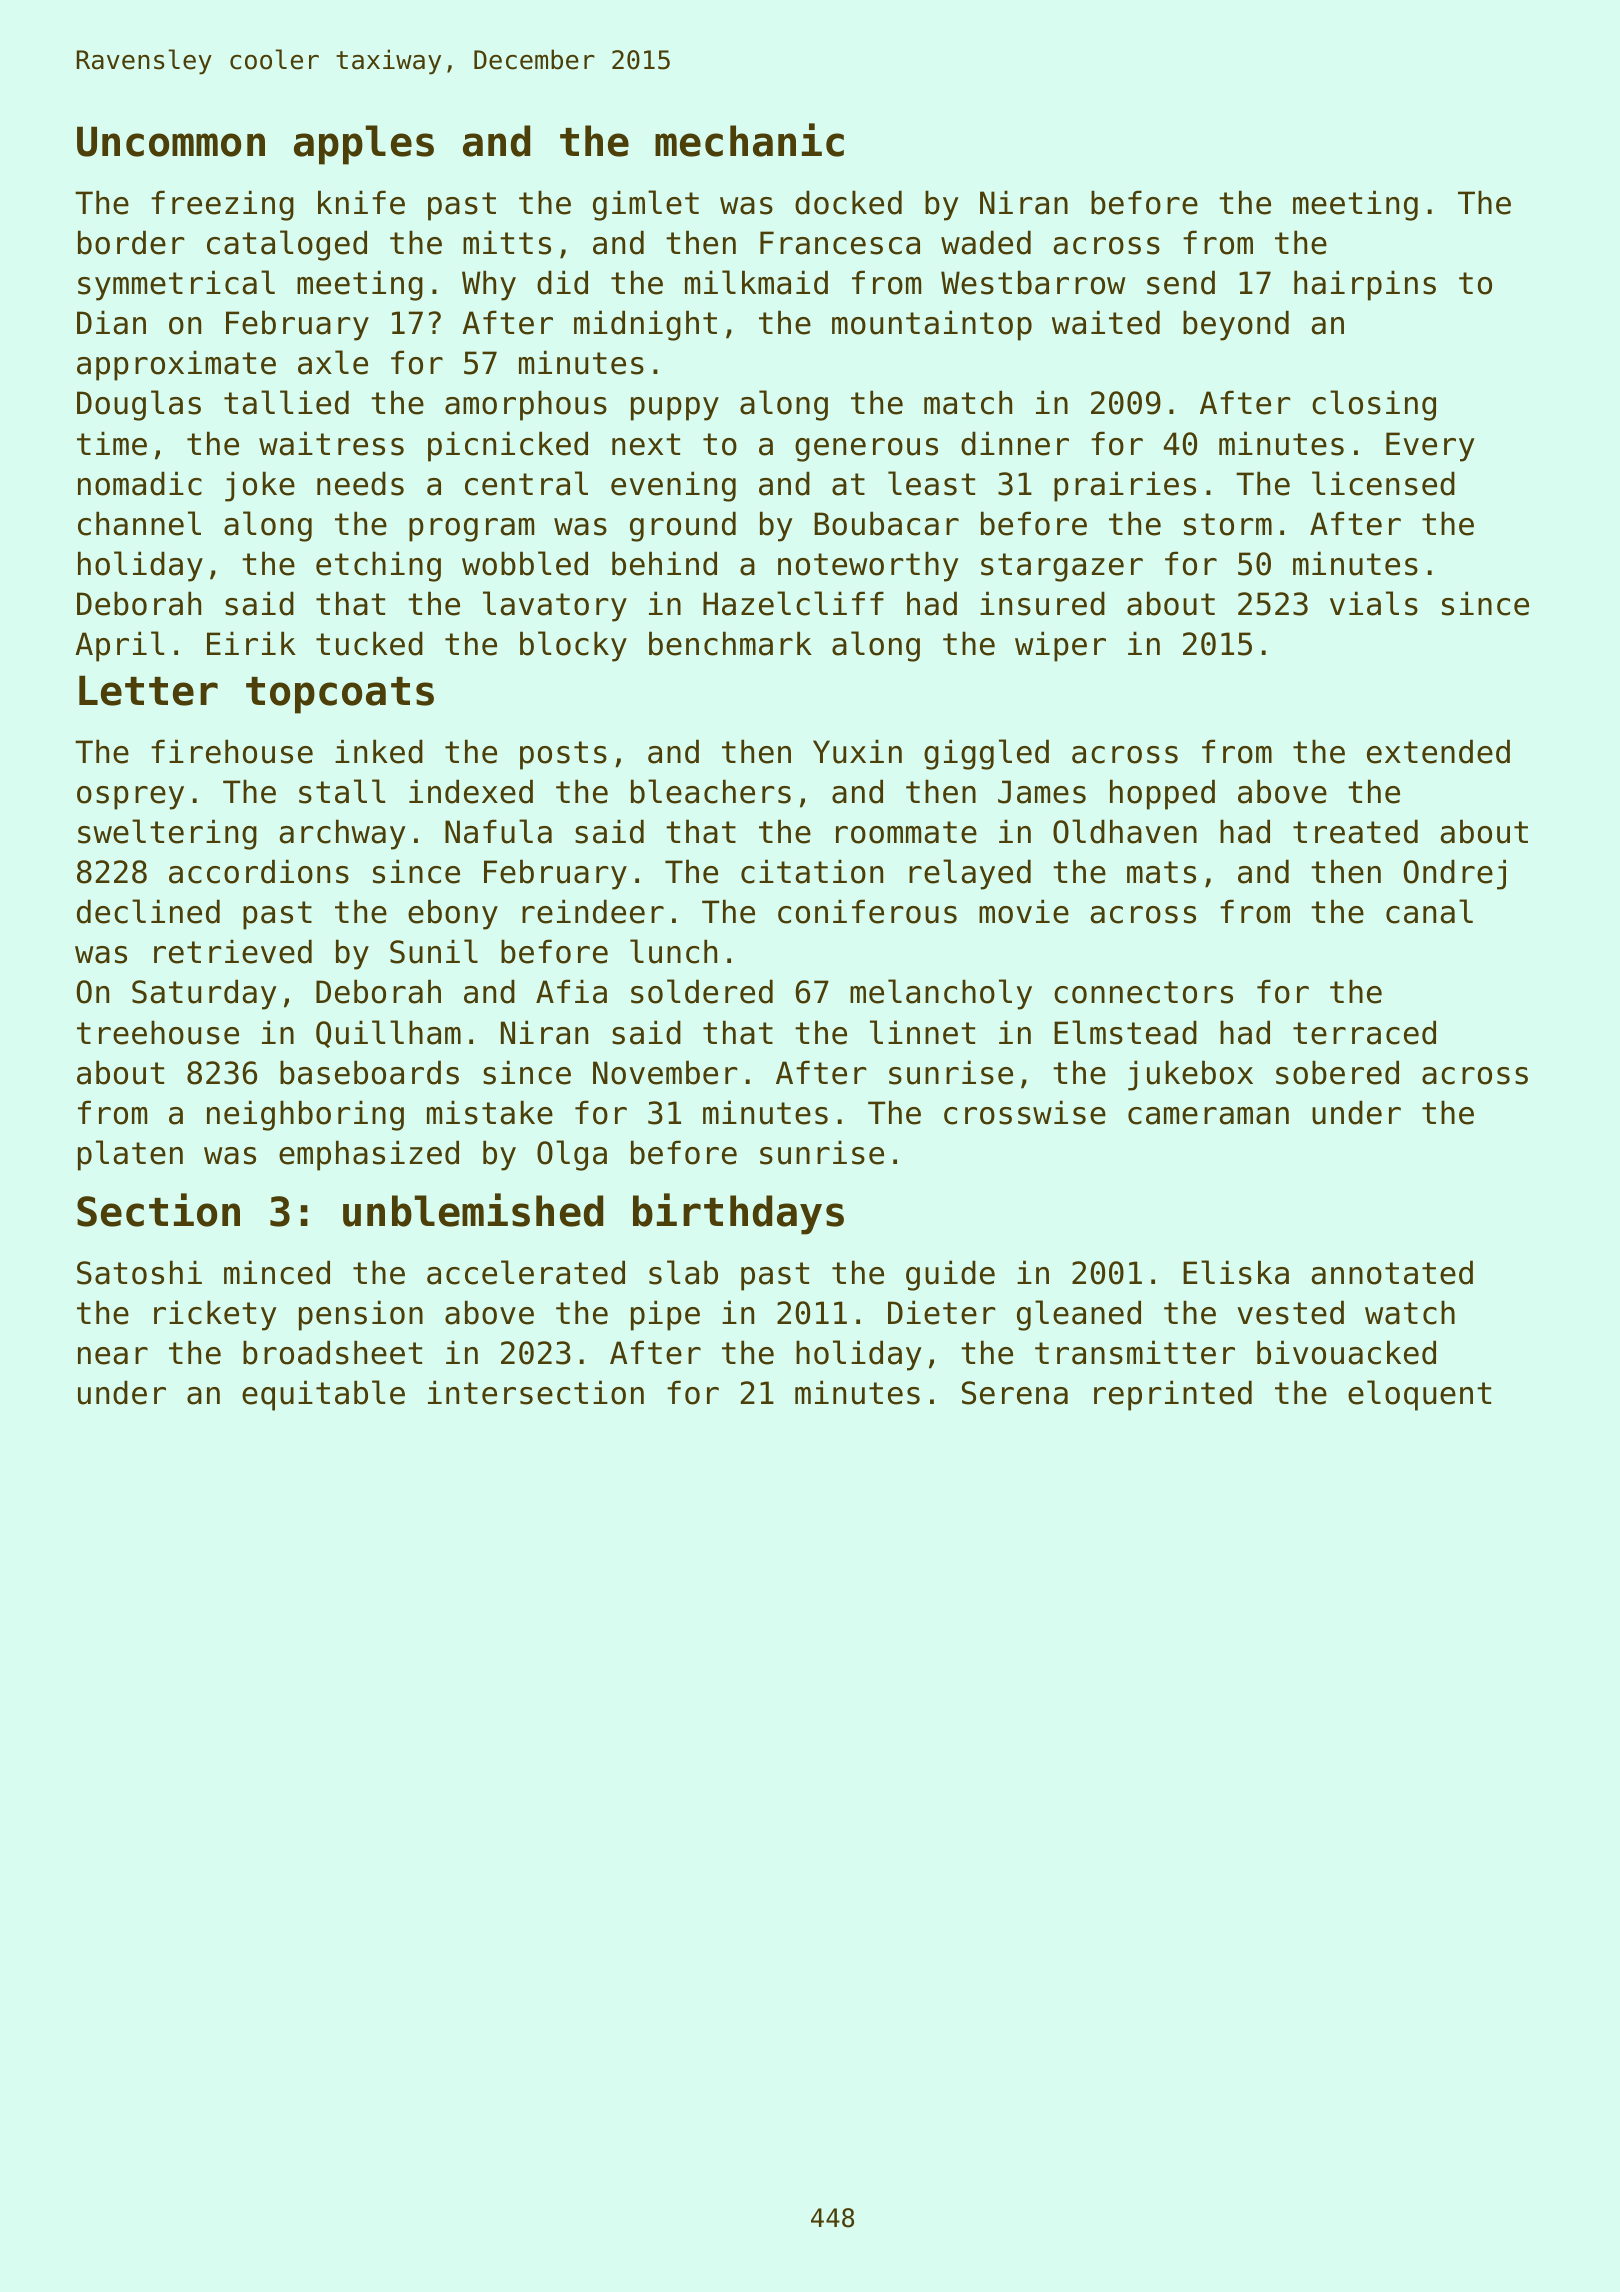  I want to click on channel, so click(139, 523).
